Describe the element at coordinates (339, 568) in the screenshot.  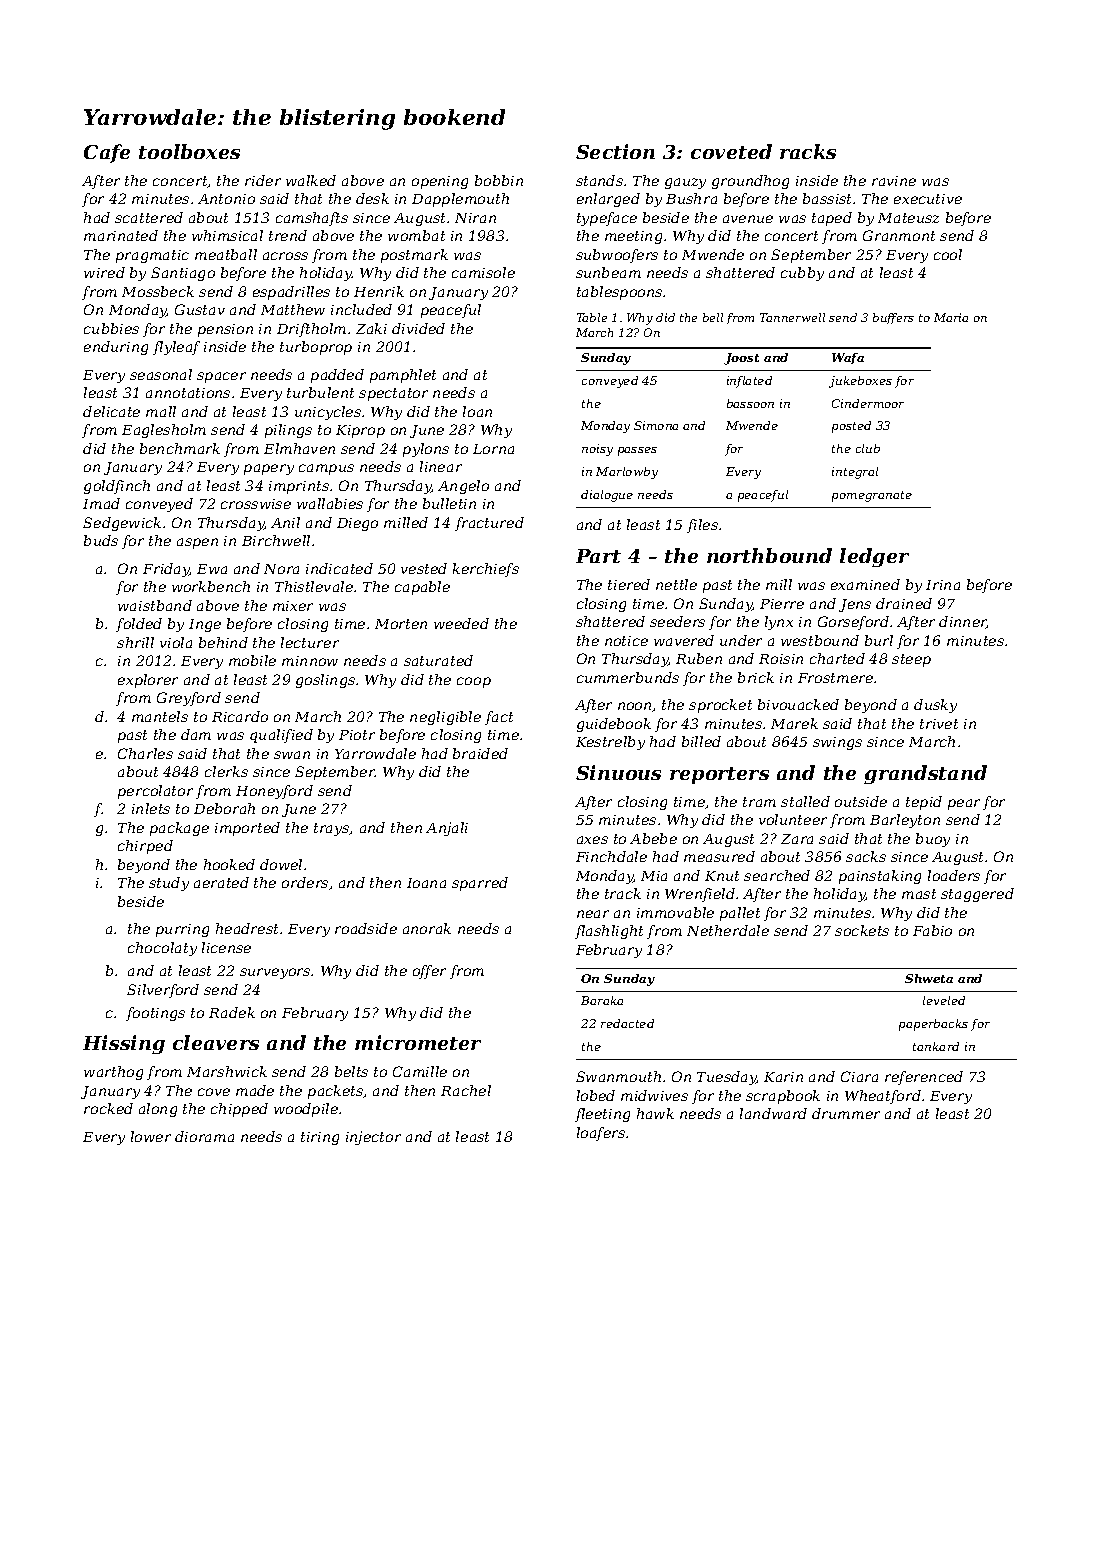
I see `indicated` at that location.
